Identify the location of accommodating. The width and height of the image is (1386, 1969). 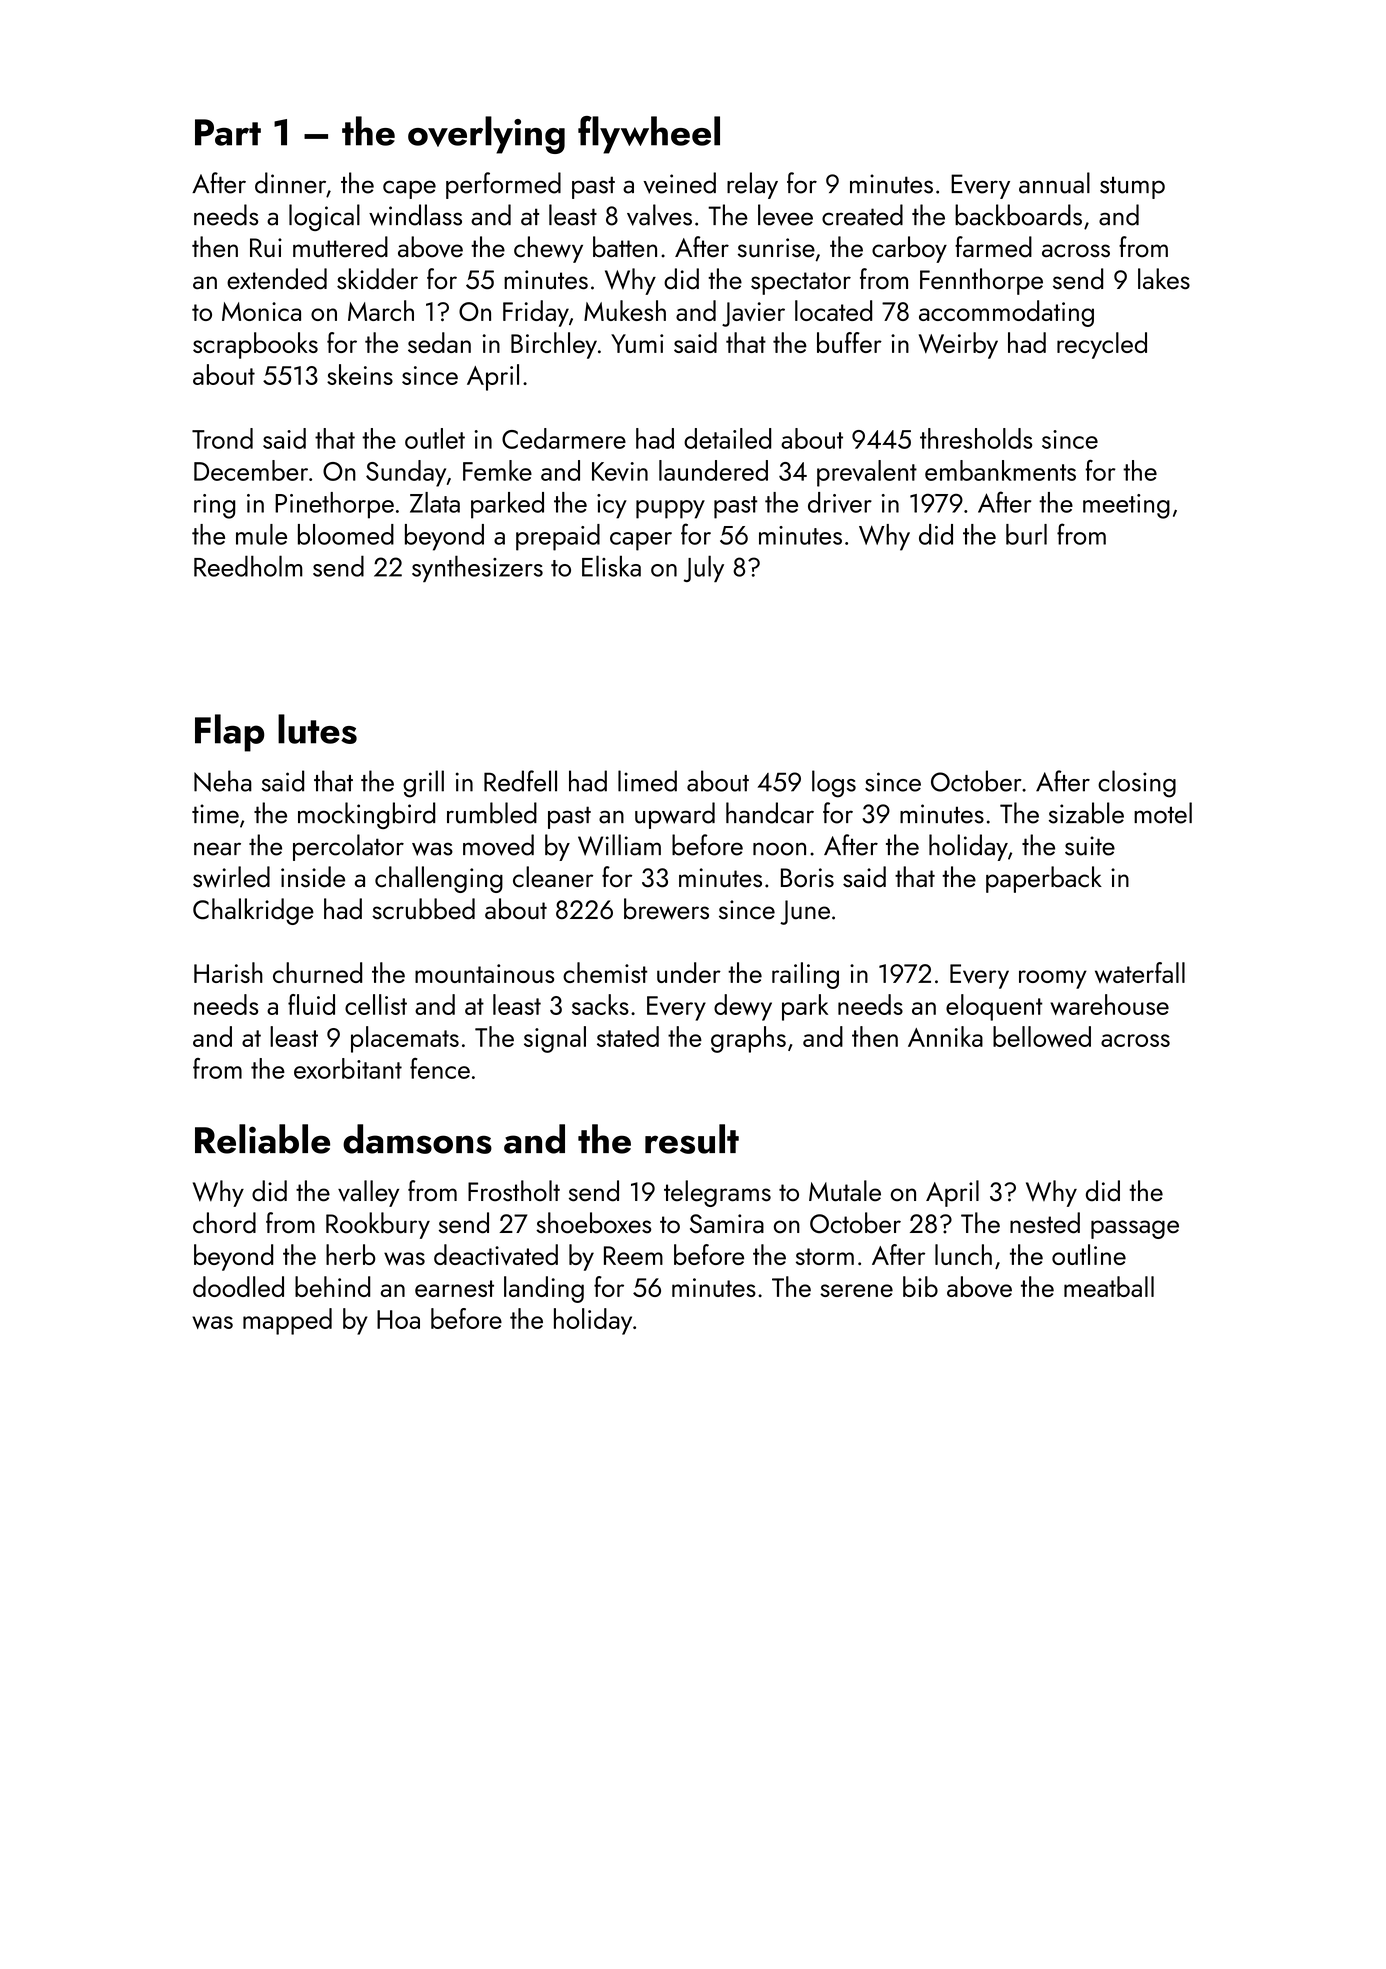
(1006, 313).
